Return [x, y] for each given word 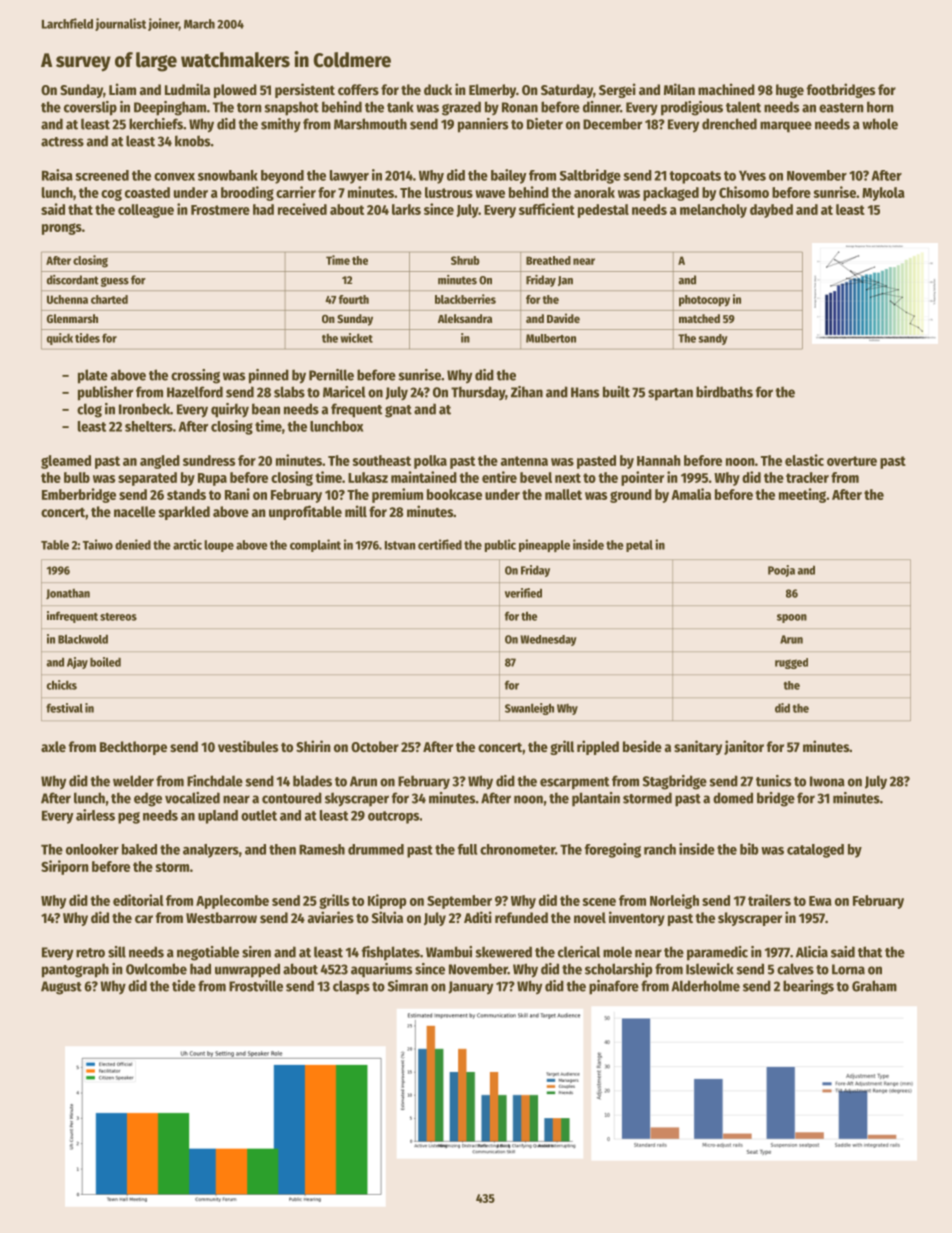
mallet [563, 494]
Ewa [820, 901]
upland [218, 817]
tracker [807, 477]
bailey [509, 176]
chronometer [517, 849]
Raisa [57, 175]
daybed [771, 211]
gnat [398, 411]
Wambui [449, 952]
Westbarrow [221, 917]
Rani [237, 494]
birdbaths [724, 392]
